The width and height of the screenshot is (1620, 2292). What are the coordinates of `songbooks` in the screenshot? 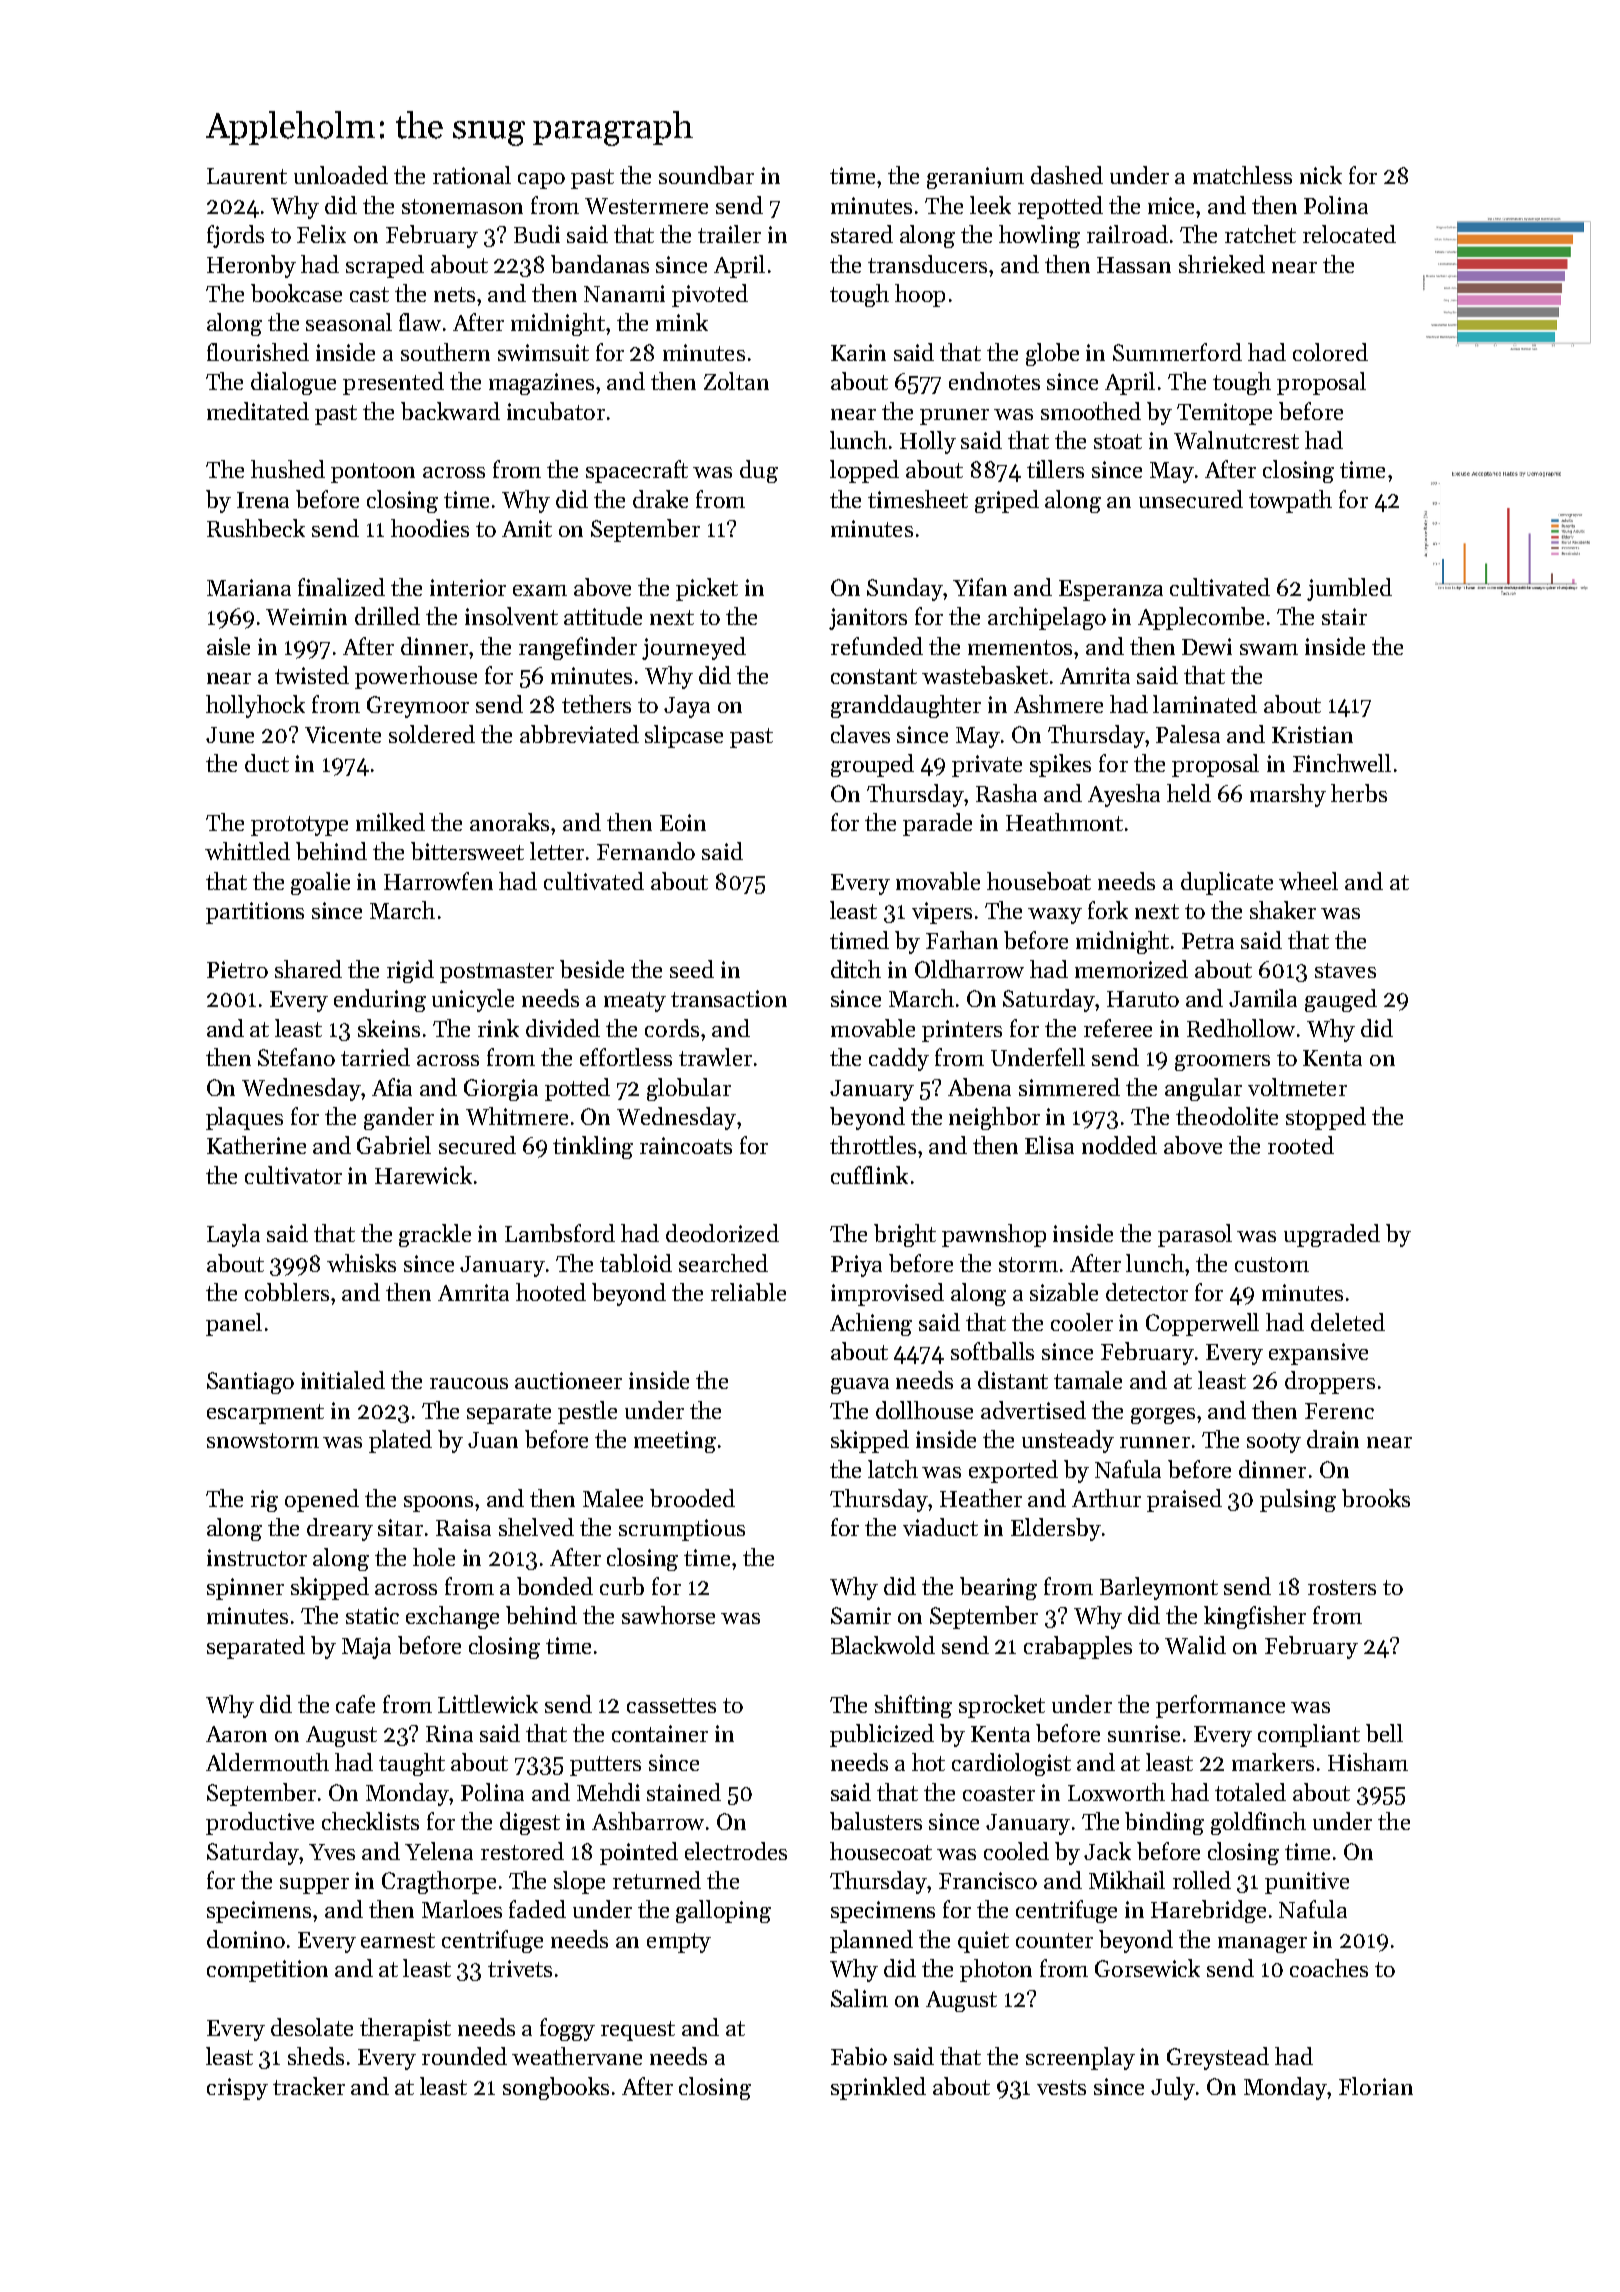 It's located at (556, 2088).
